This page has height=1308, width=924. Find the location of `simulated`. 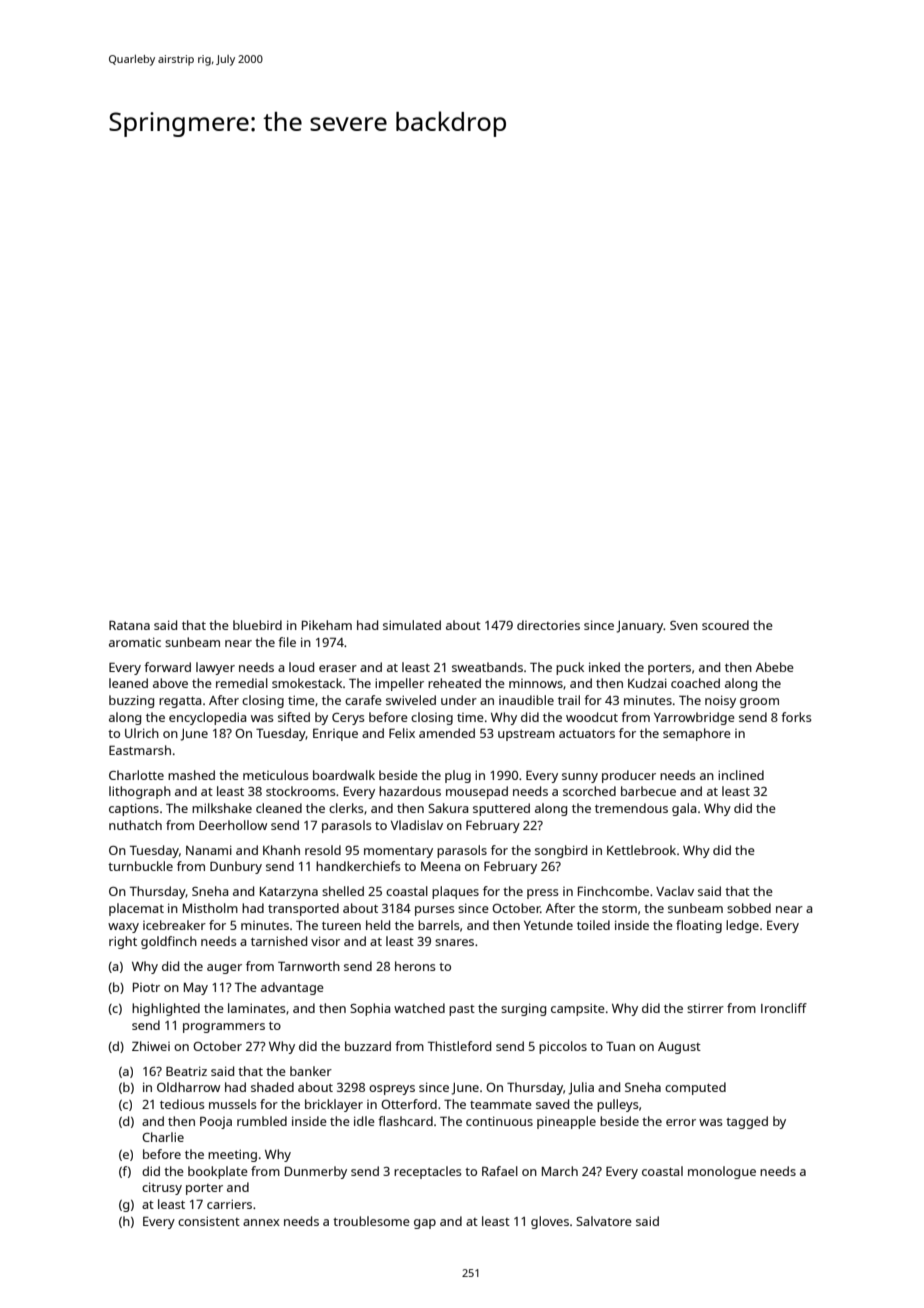

simulated is located at coordinates (412, 625).
